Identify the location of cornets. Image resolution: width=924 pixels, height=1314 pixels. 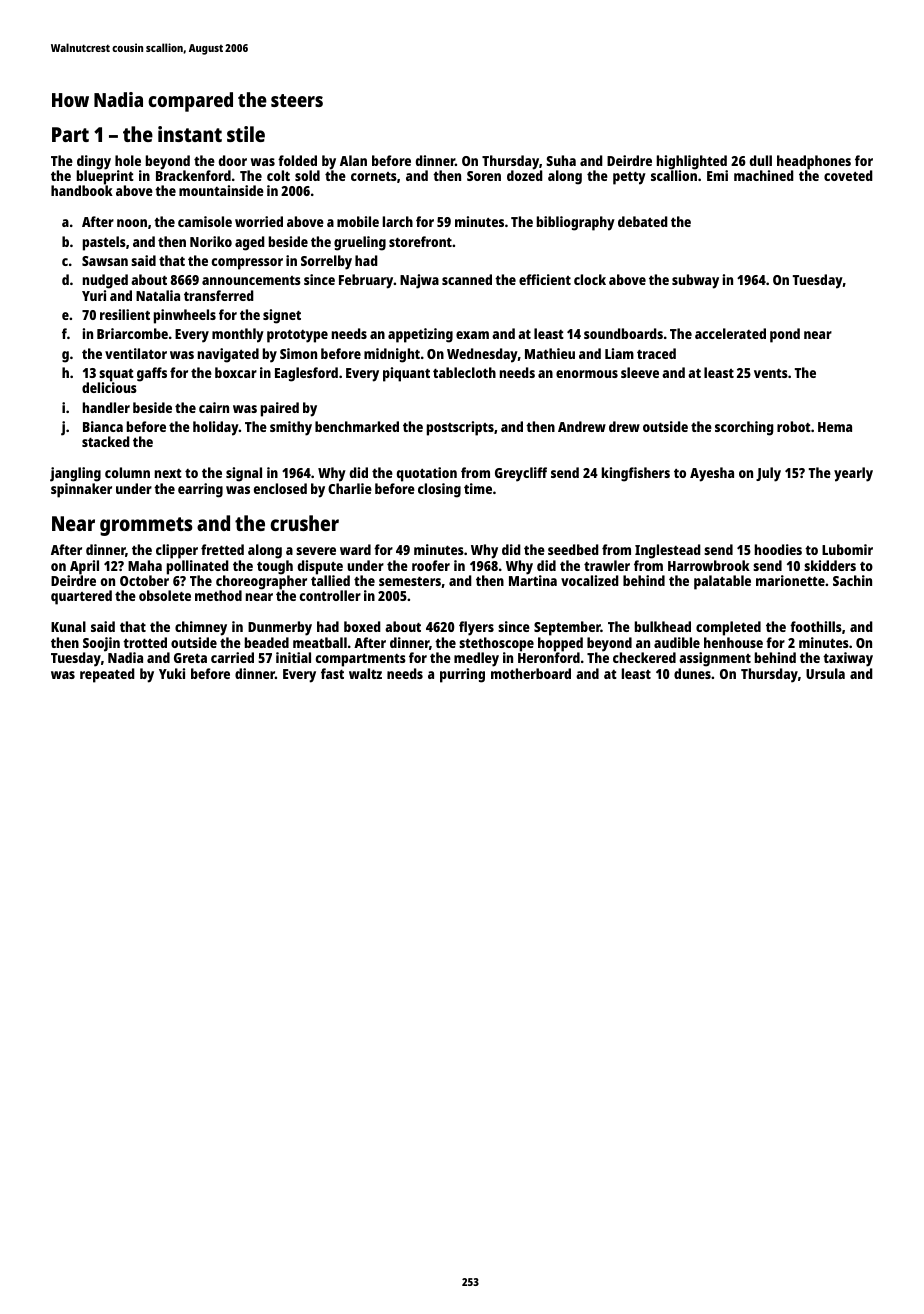
(374, 176).
